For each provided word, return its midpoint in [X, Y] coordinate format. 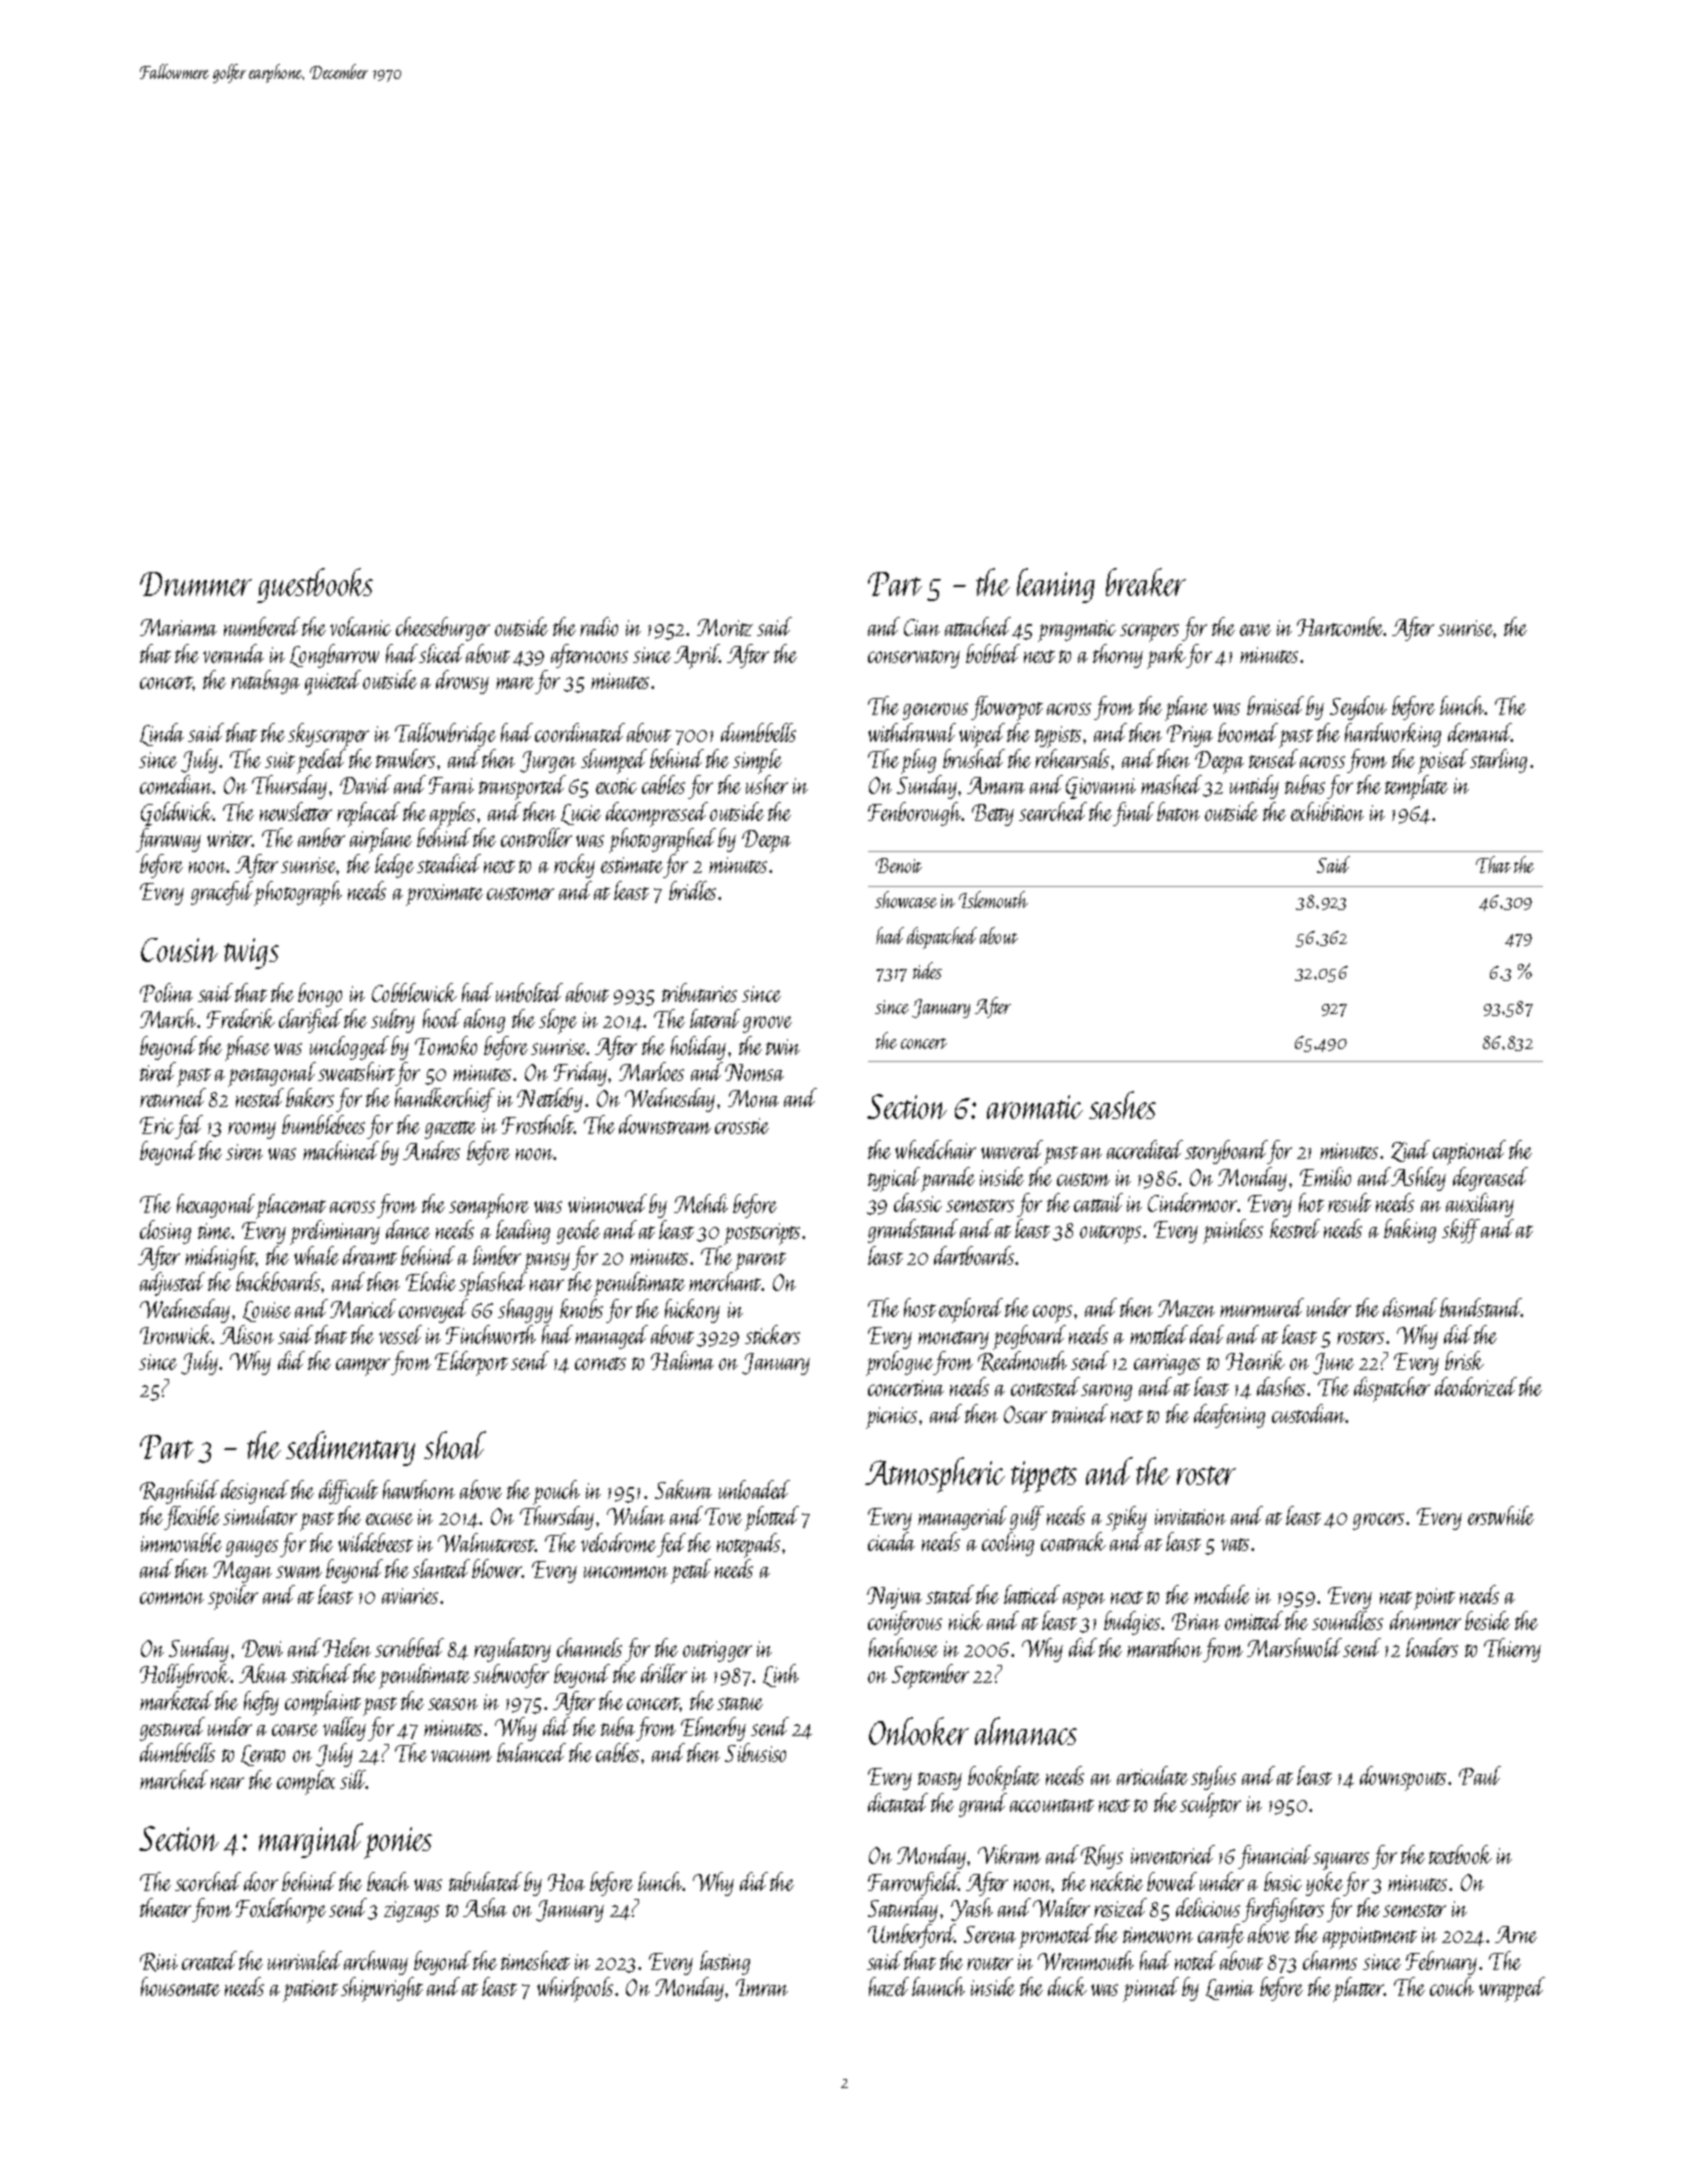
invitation [1190, 1517]
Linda [162, 734]
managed [611, 1337]
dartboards [975, 1255]
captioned [1469, 1152]
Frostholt [538, 1124]
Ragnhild [179, 1492]
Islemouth [993, 899]
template [1416, 787]
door [261, 1881]
